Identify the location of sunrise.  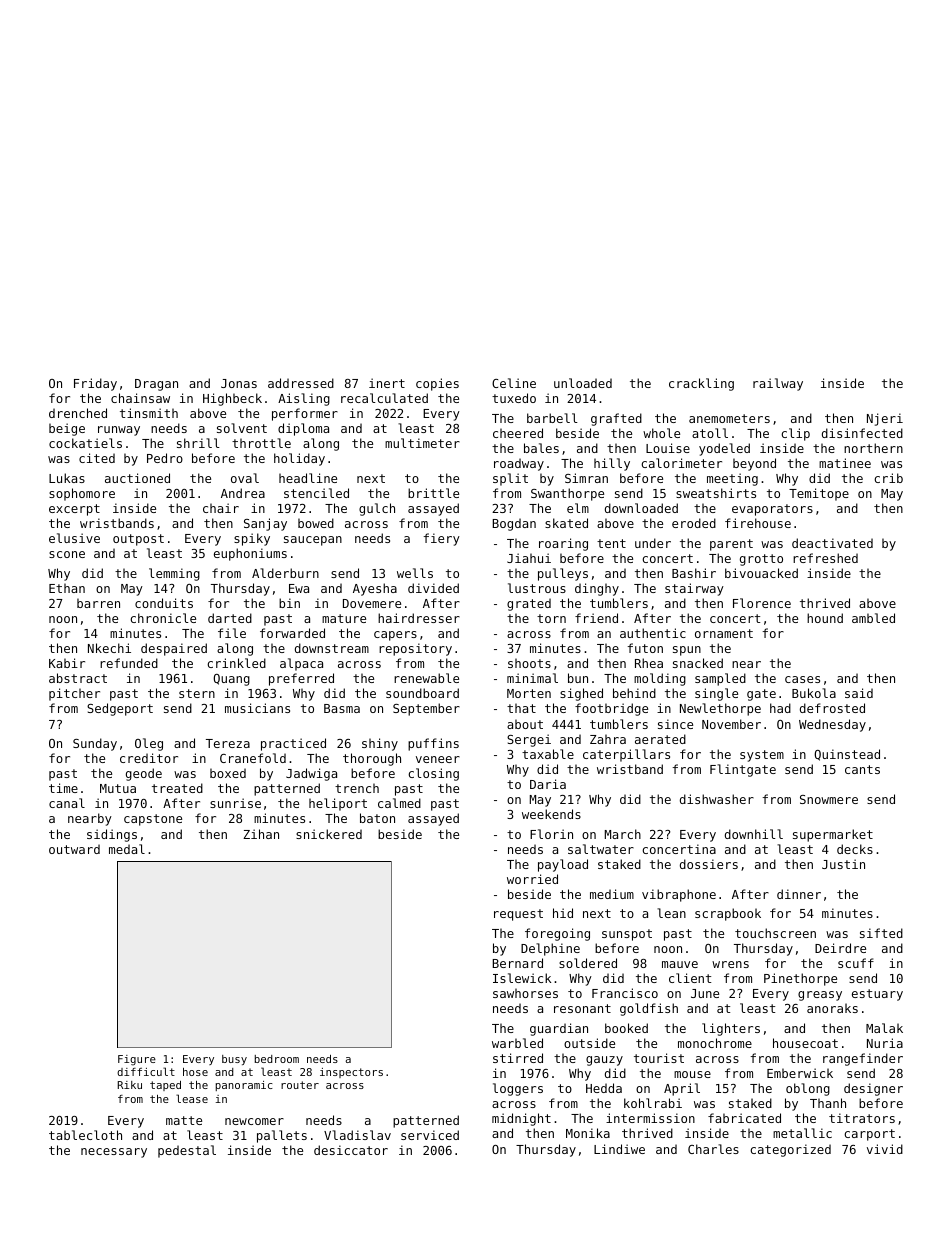
(235, 803).
